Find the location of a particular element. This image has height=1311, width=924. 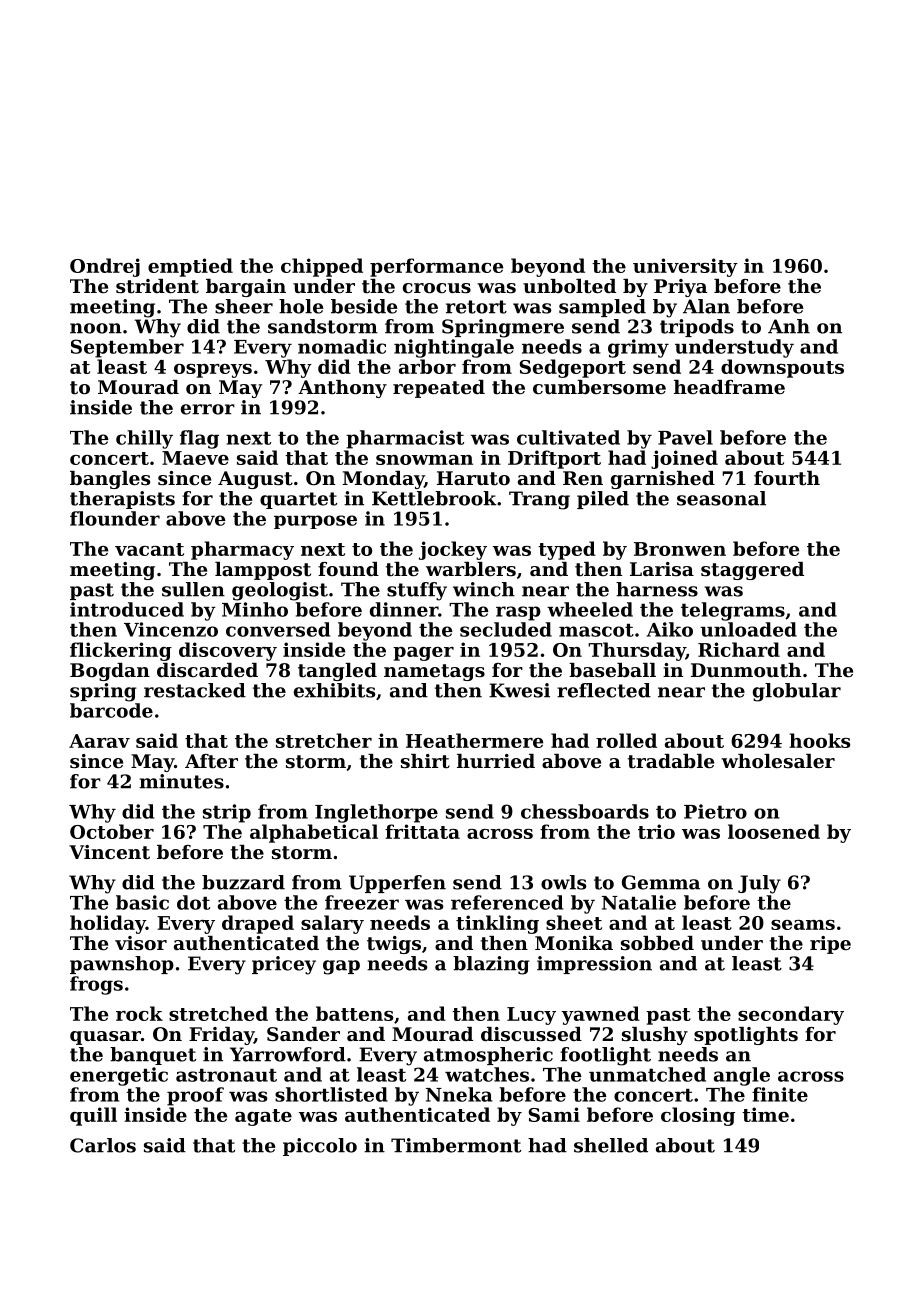

sullen is located at coordinates (193, 589).
